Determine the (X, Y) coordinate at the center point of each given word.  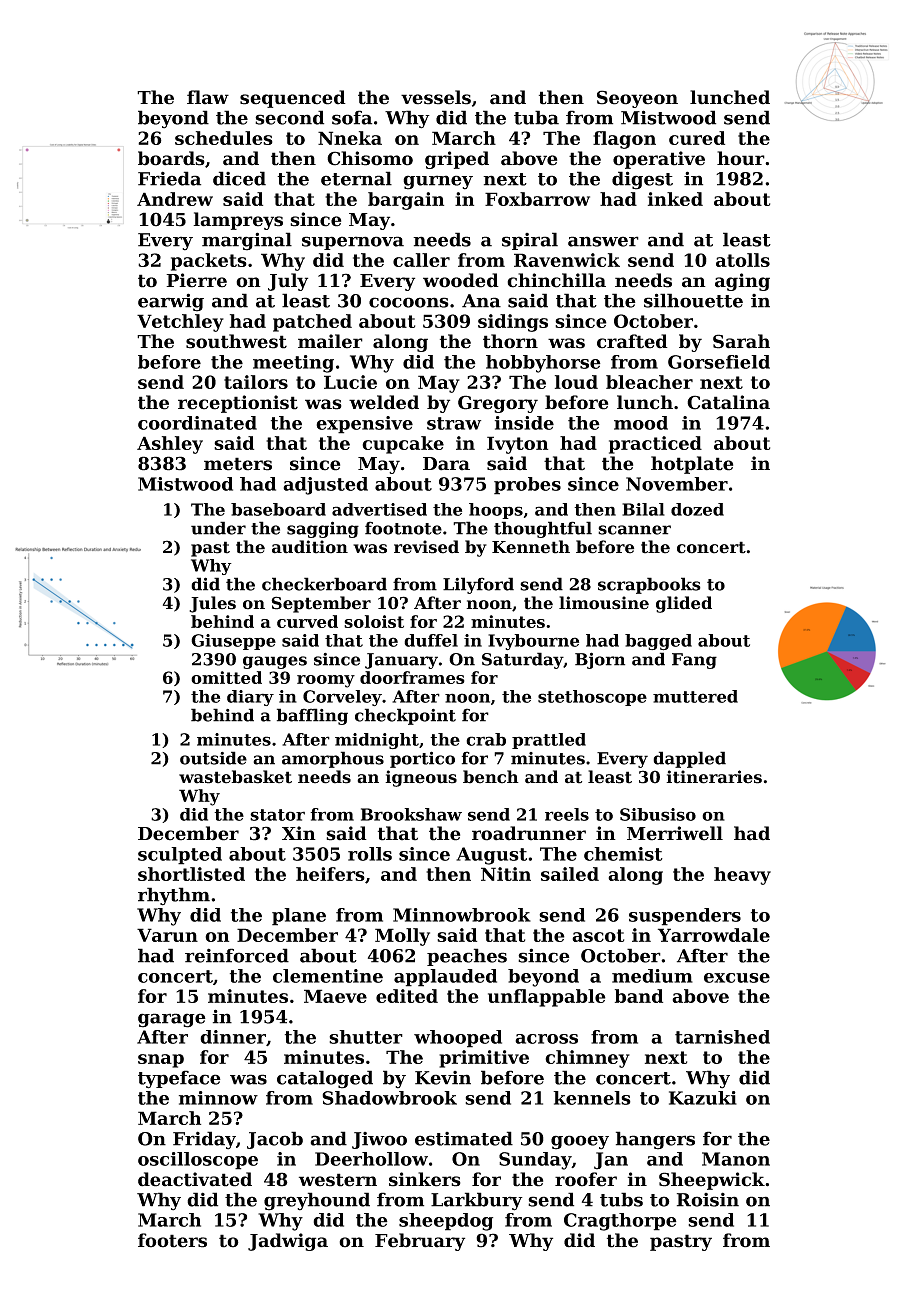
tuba (536, 117)
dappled (689, 759)
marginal (247, 241)
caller (421, 260)
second (289, 117)
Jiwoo (379, 1140)
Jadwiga (288, 1242)
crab (486, 739)
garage (172, 1020)
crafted (632, 341)
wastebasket (235, 777)
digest (642, 180)
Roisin (708, 1199)
